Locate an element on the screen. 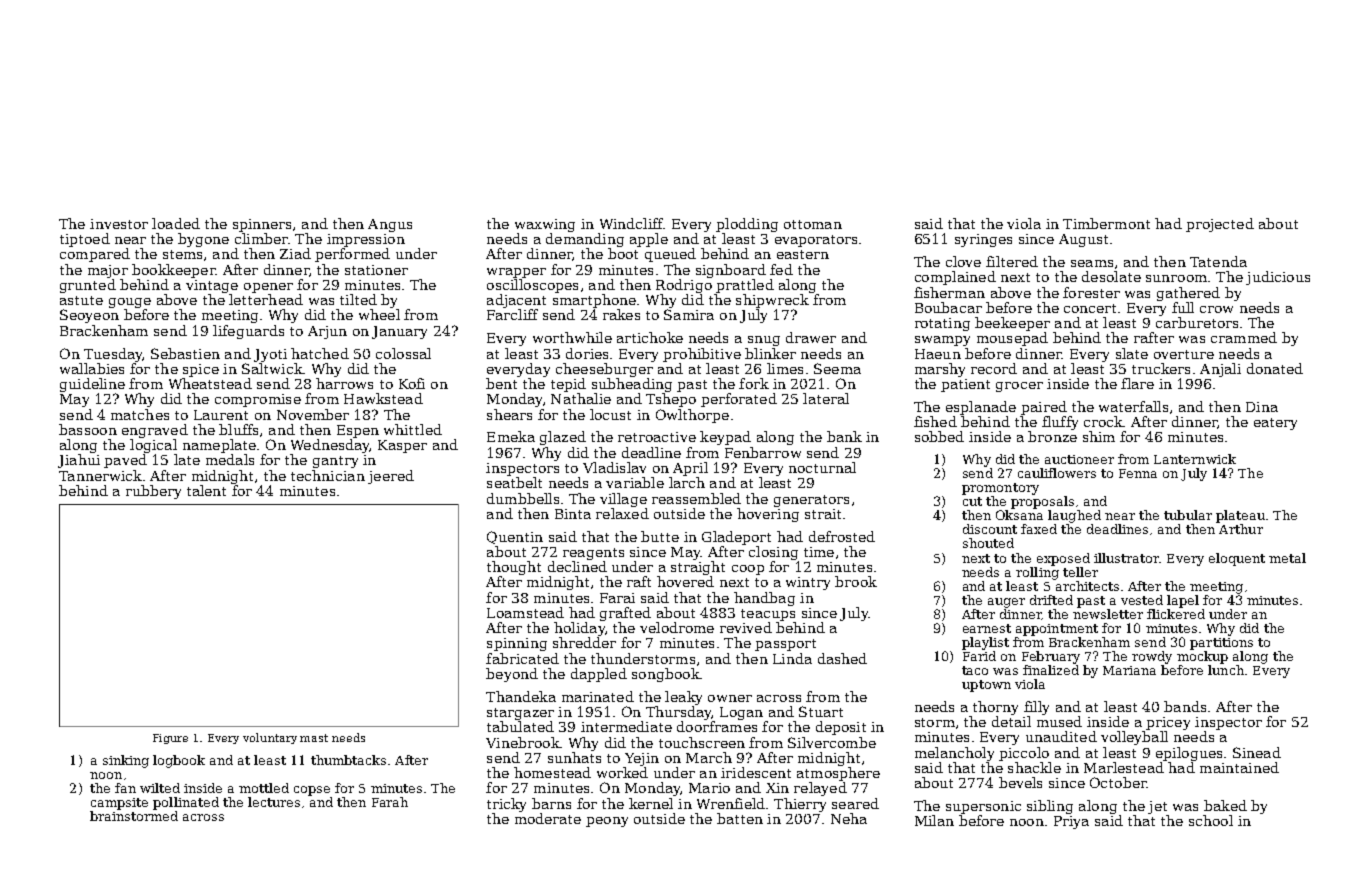 This screenshot has height=887, width=1372. prattled is located at coordinates (745, 286).
